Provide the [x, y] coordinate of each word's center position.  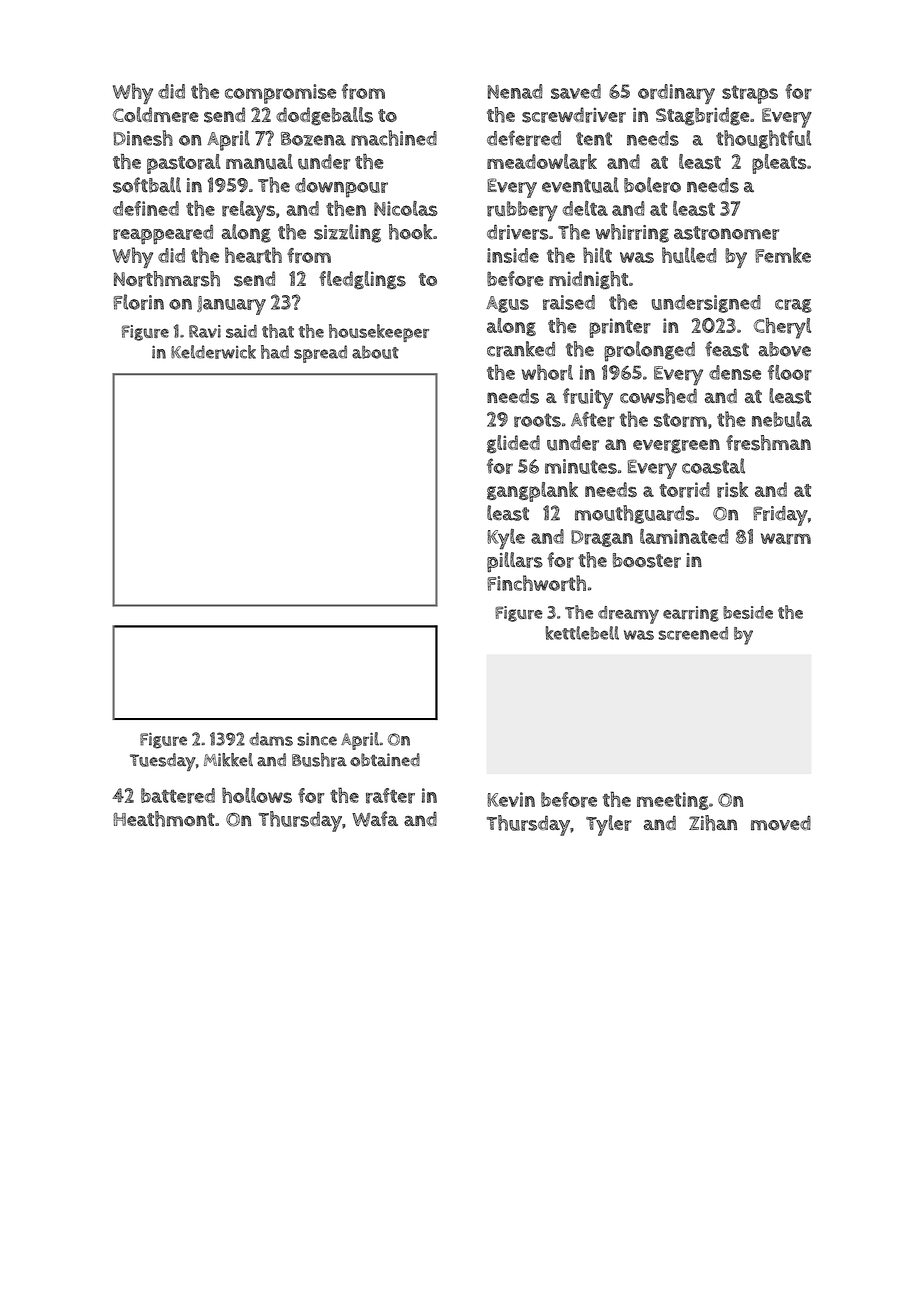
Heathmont [164, 819]
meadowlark [542, 162]
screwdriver [574, 115]
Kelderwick [213, 352]
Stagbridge [702, 116]
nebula [782, 419]
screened [693, 633]
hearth [253, 255]
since [317, 739]
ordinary [676, 94]
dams [271, 739]
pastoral [184, 164]
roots [537, 420]
